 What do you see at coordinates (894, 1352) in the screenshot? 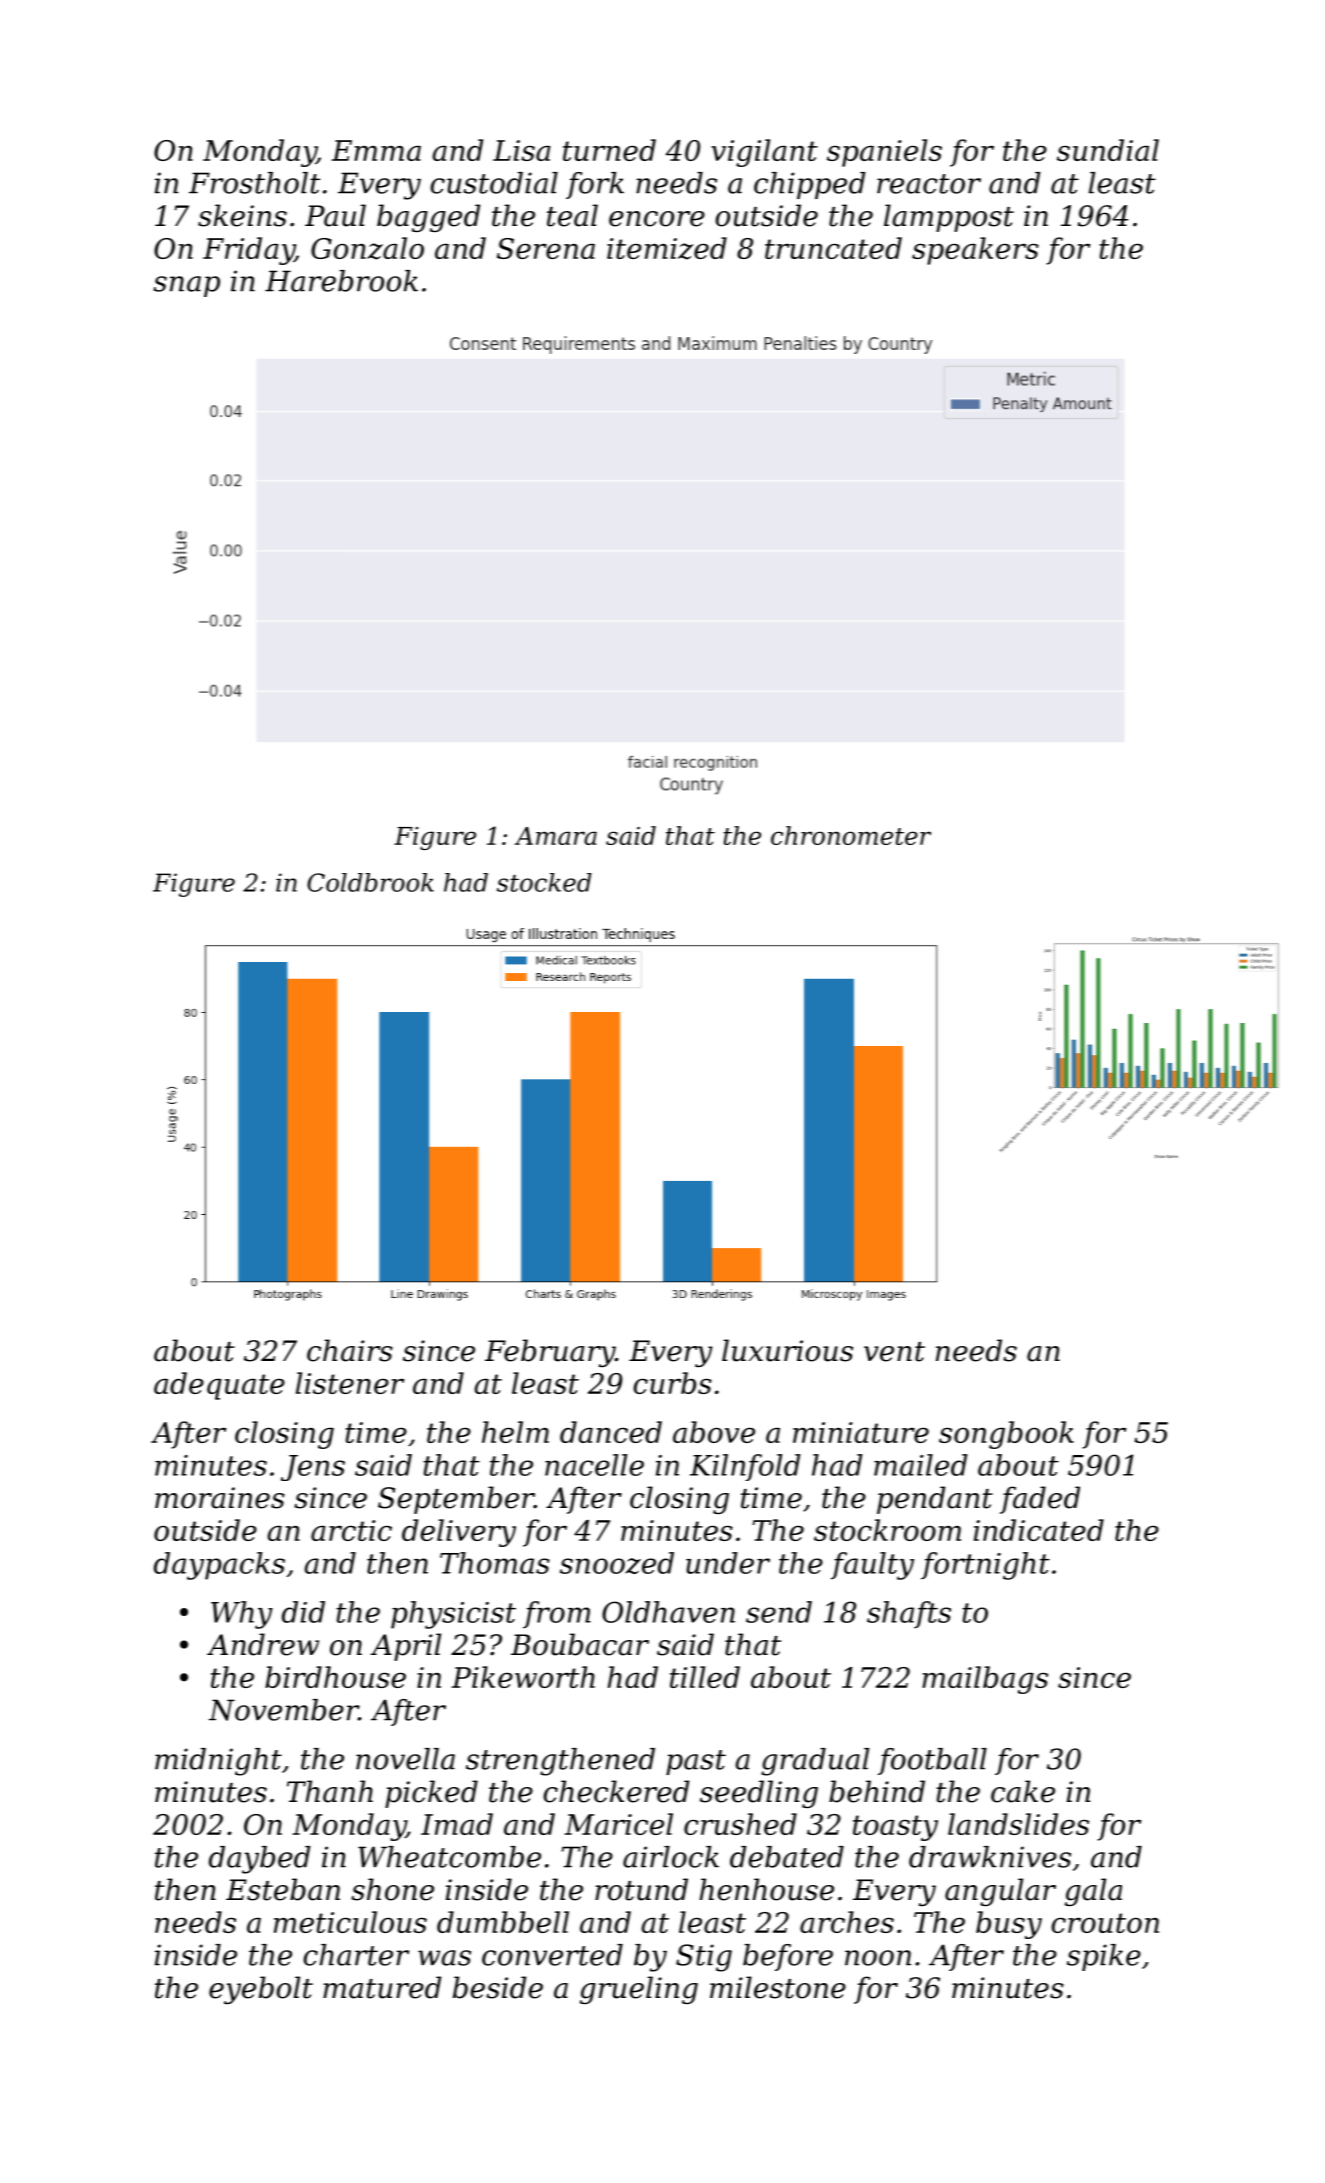
I see `vent` at bounding box center [894, 1352].
